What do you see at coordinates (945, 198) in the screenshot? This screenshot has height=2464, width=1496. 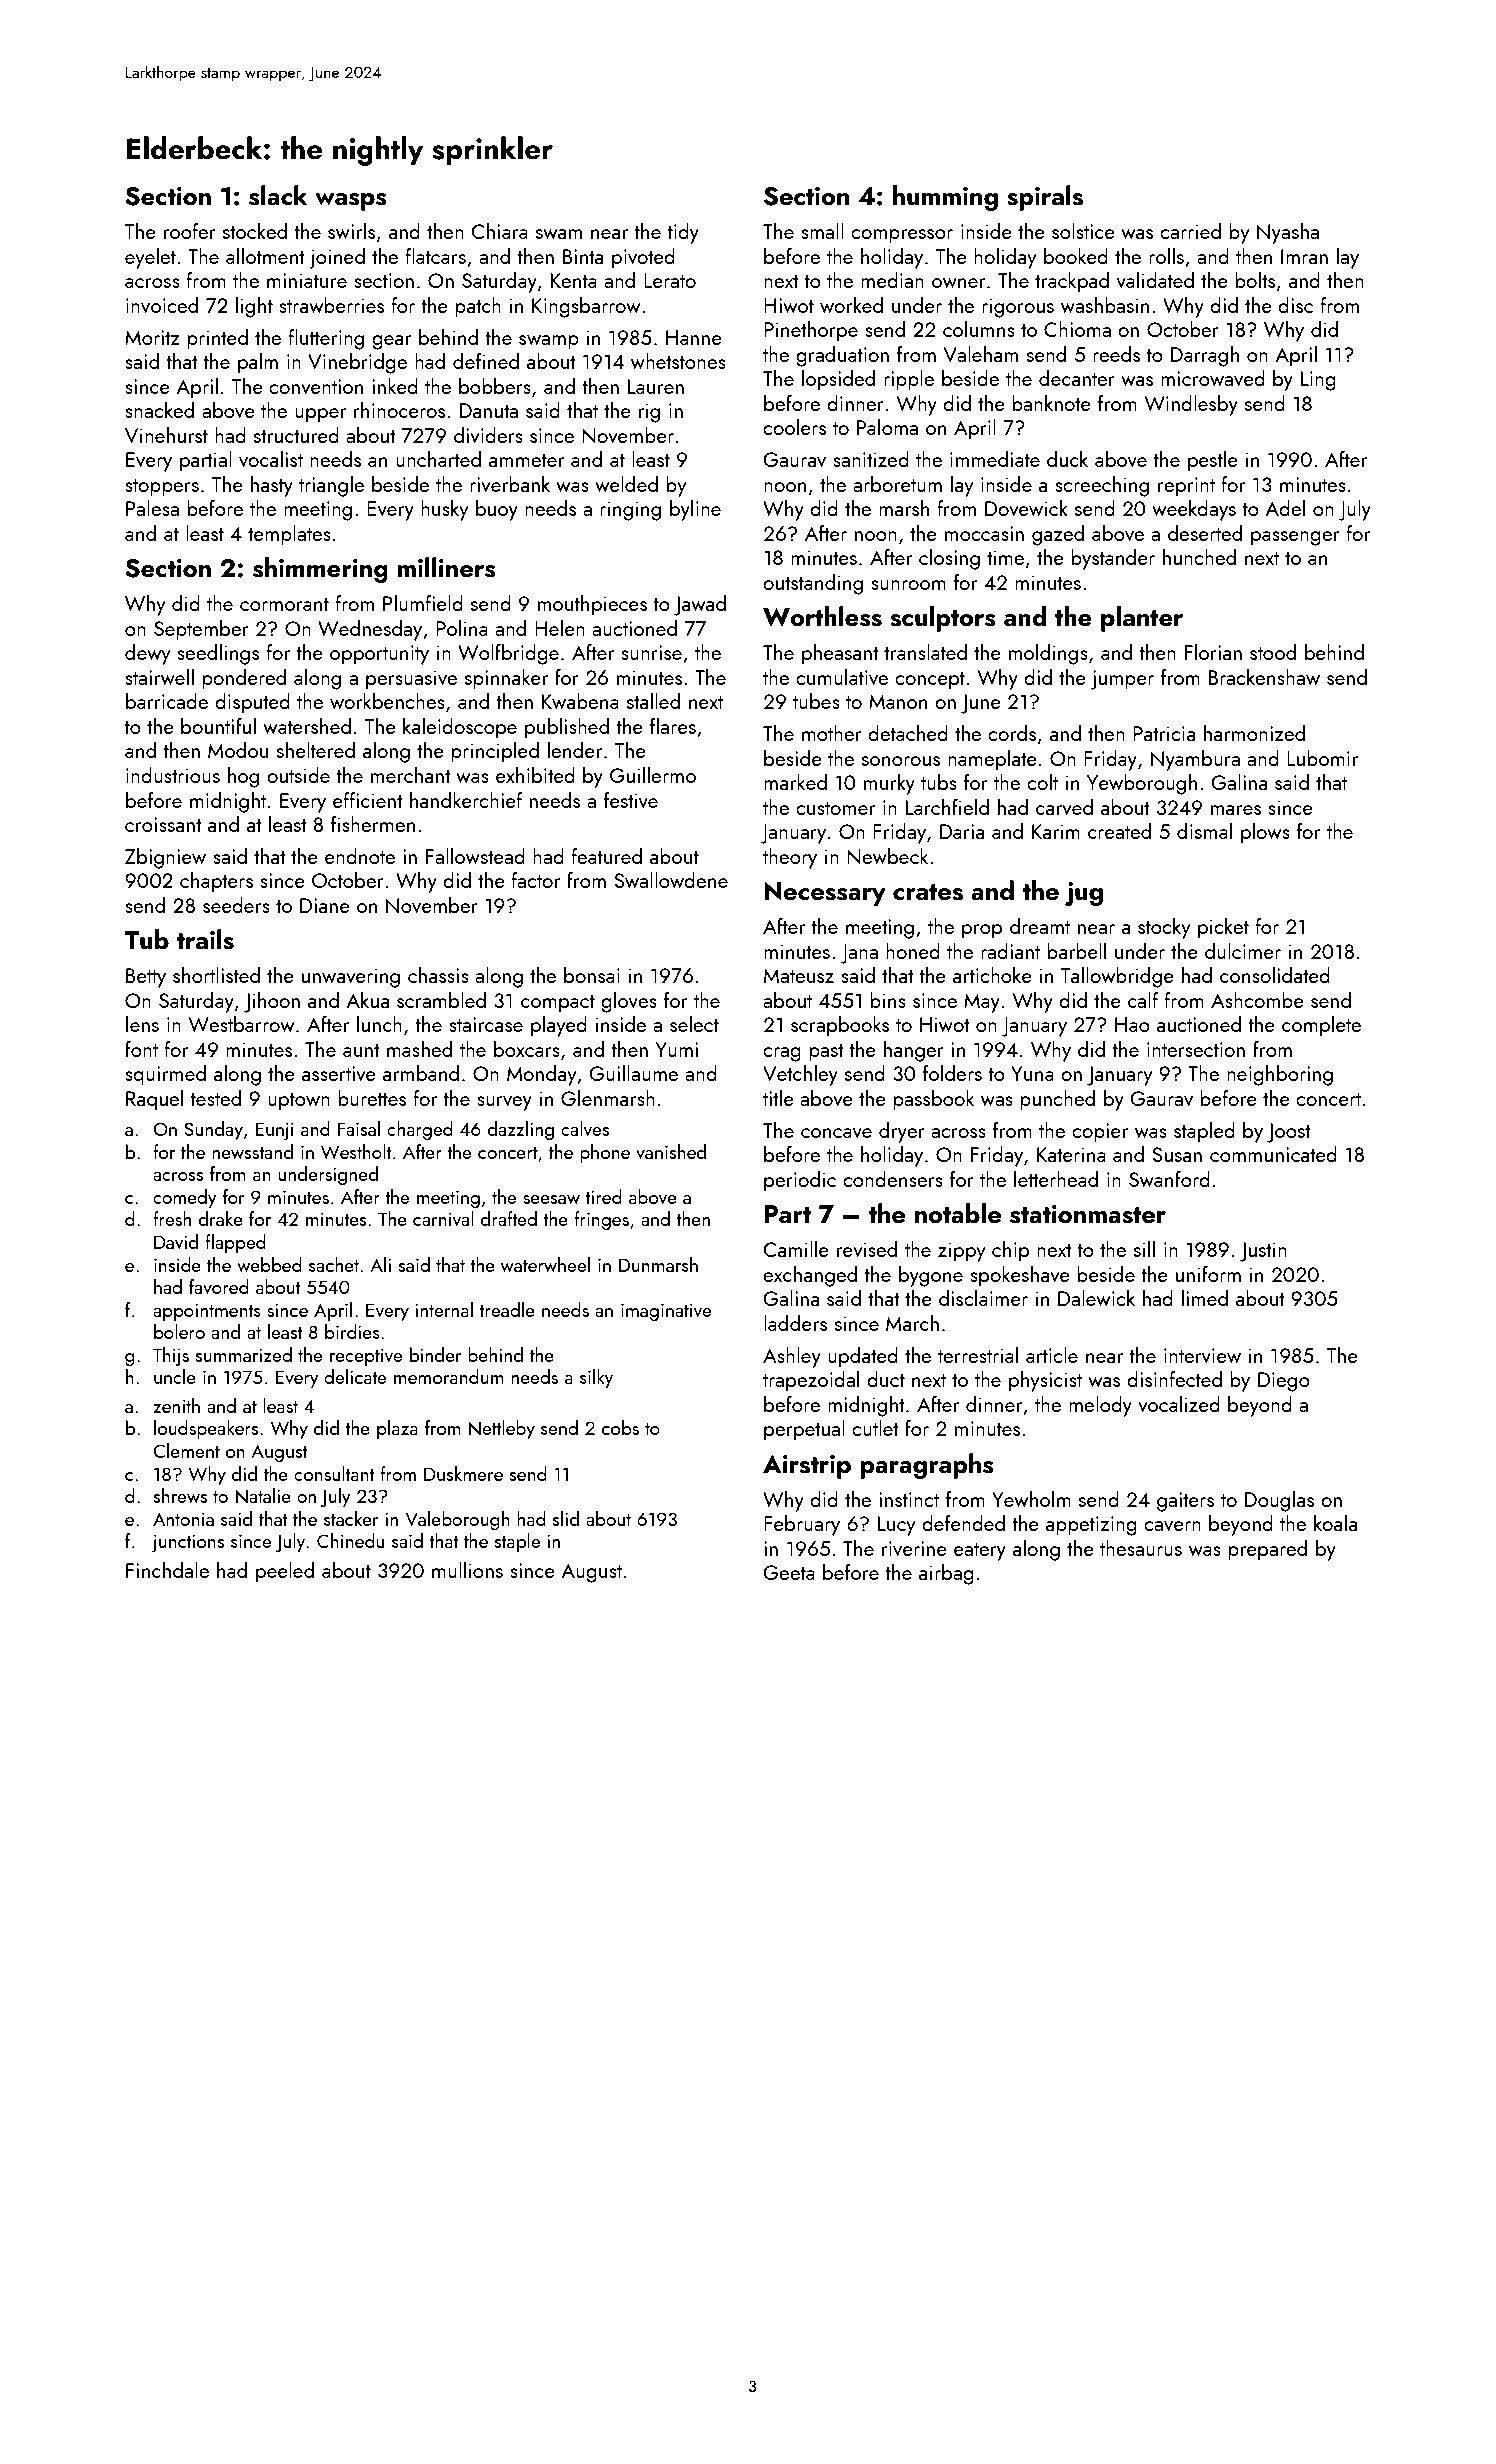 I see `humming` at bounding box center [945, 198].
